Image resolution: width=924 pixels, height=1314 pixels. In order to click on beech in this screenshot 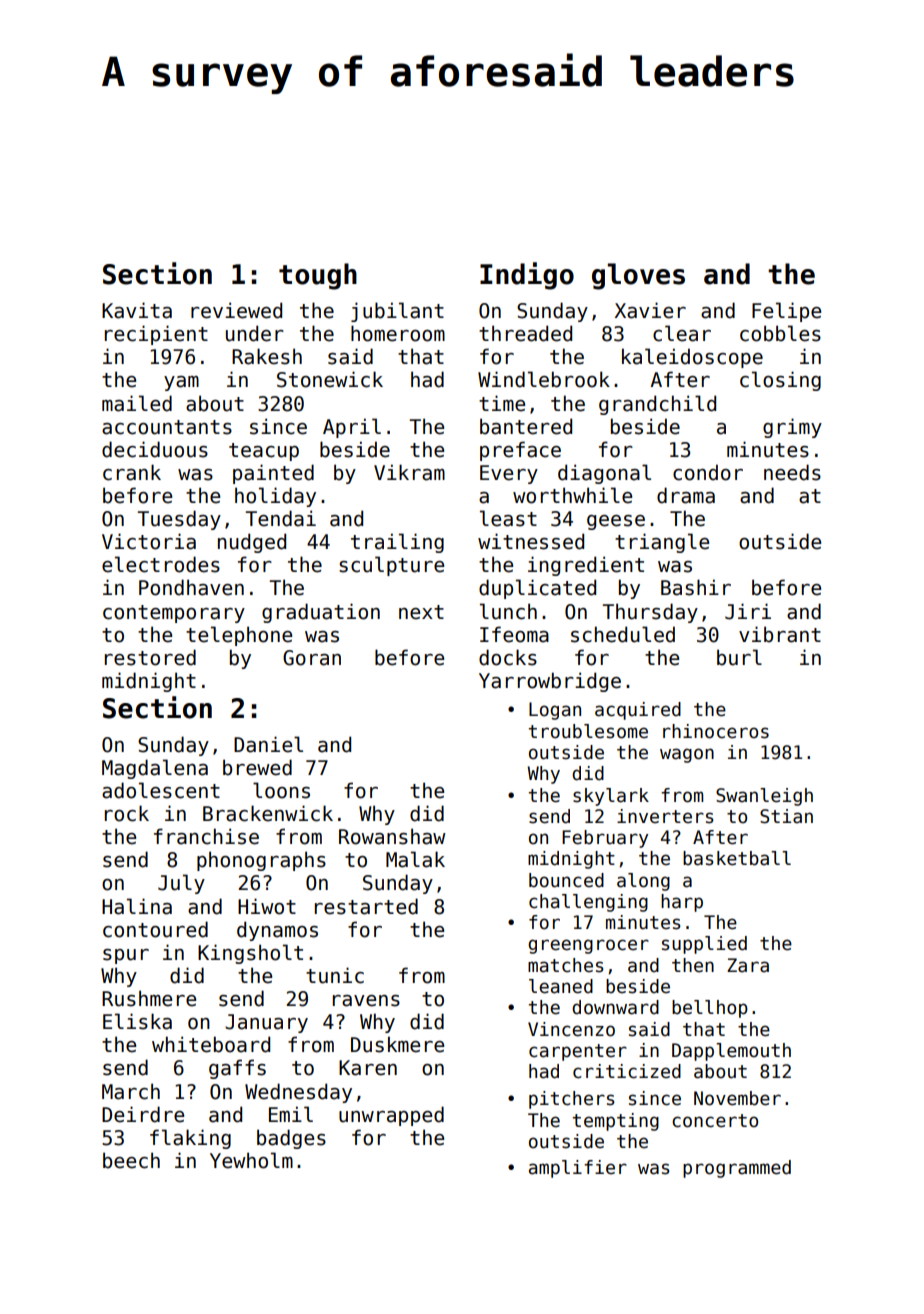, I will do `click(131, 1160)`.
